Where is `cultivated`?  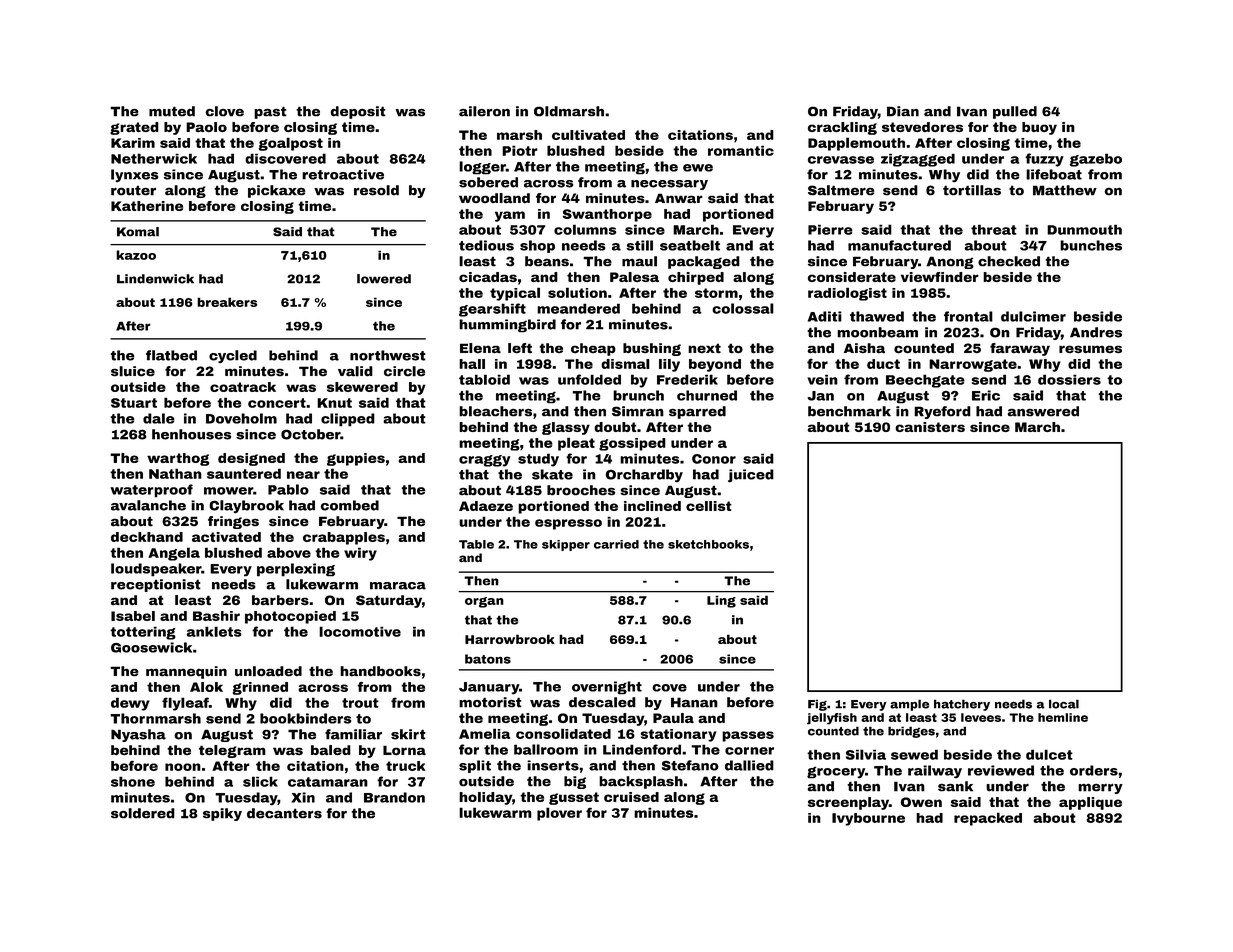
cultivated is located at coordinates (588, 135).
